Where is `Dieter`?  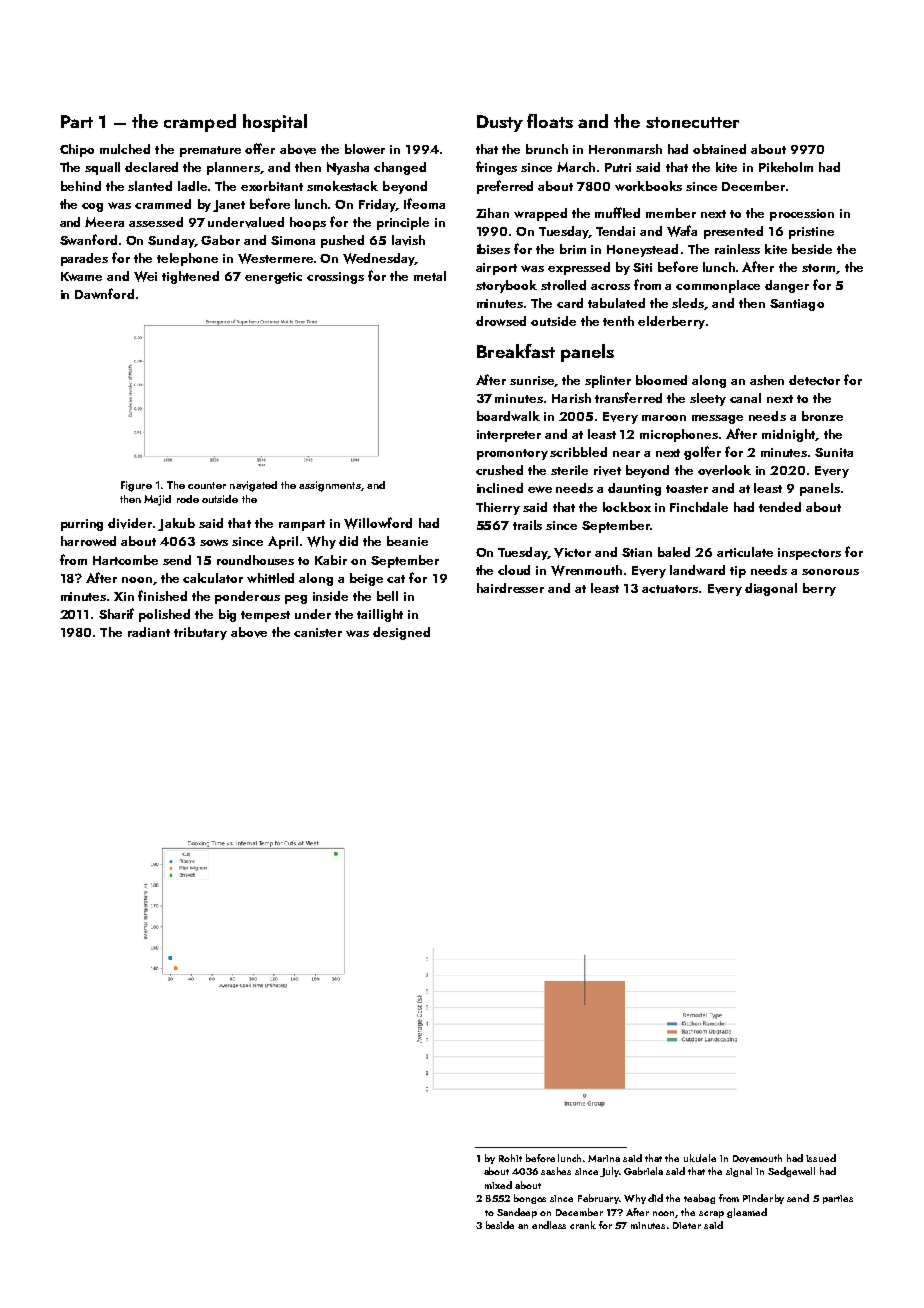 Dieter is located at coordinates (687, 1225).
